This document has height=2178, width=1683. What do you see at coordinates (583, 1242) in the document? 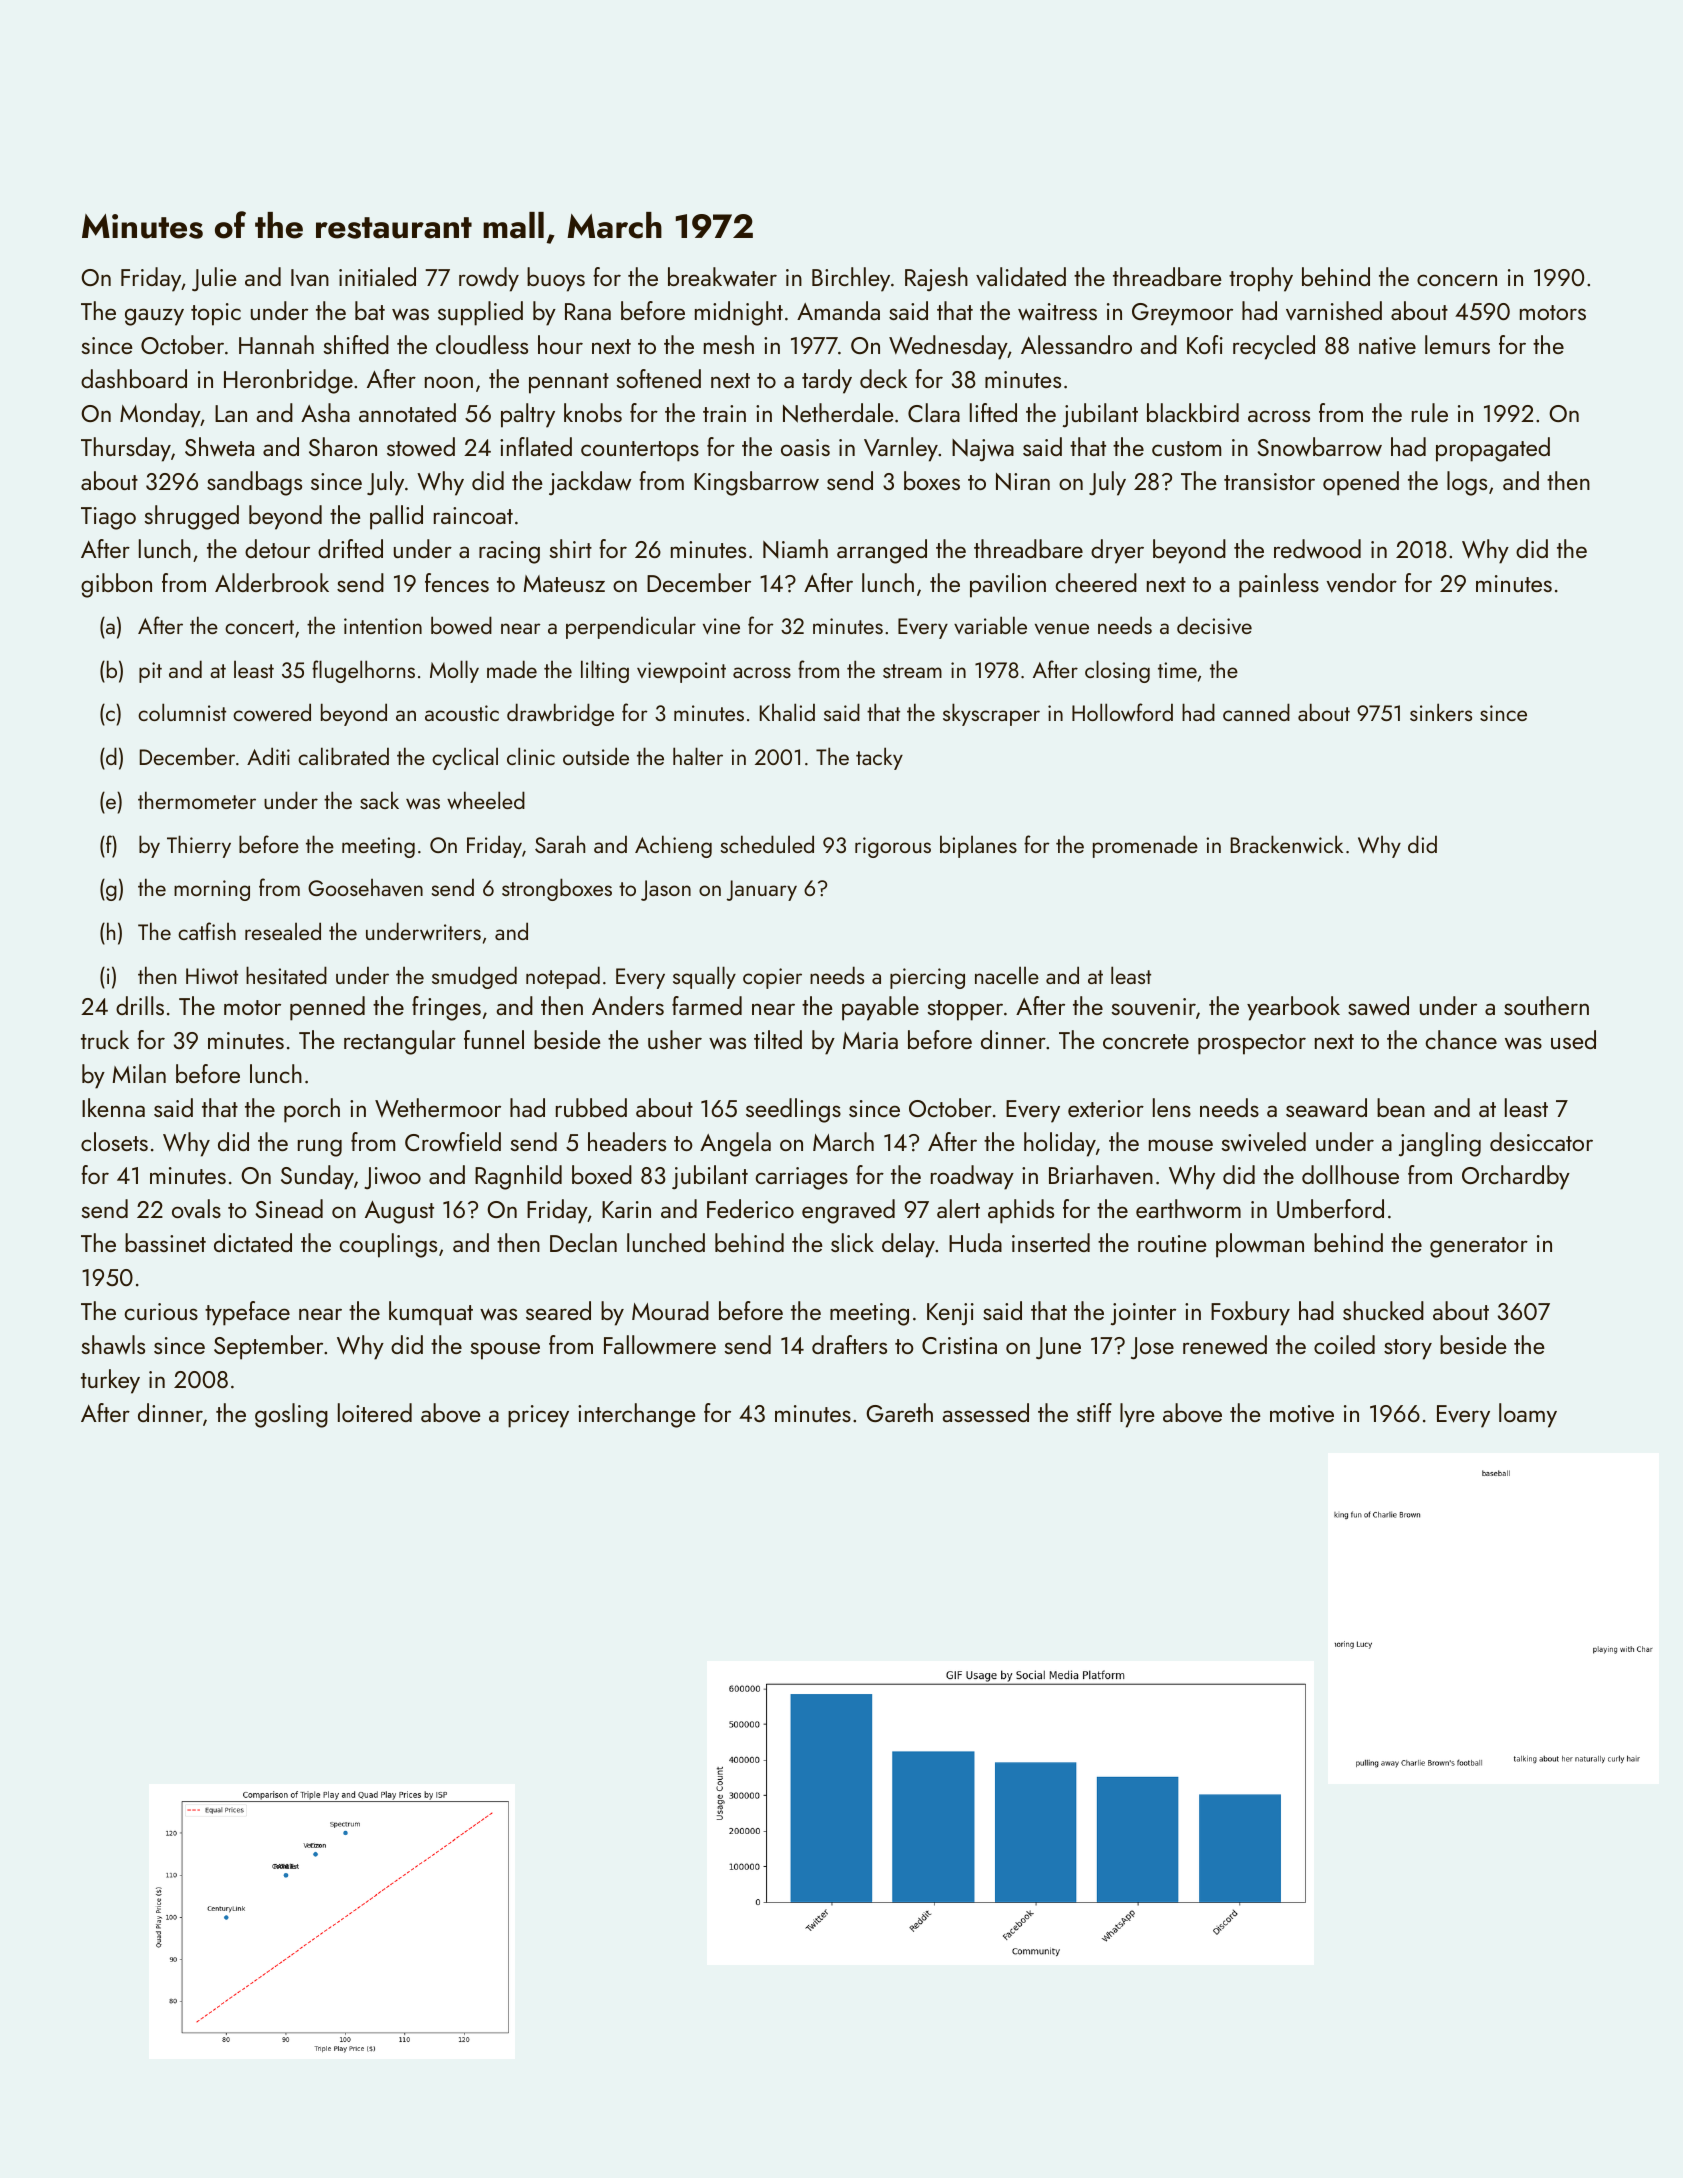
I see `Declan` at bounding box center [583, 1242].
